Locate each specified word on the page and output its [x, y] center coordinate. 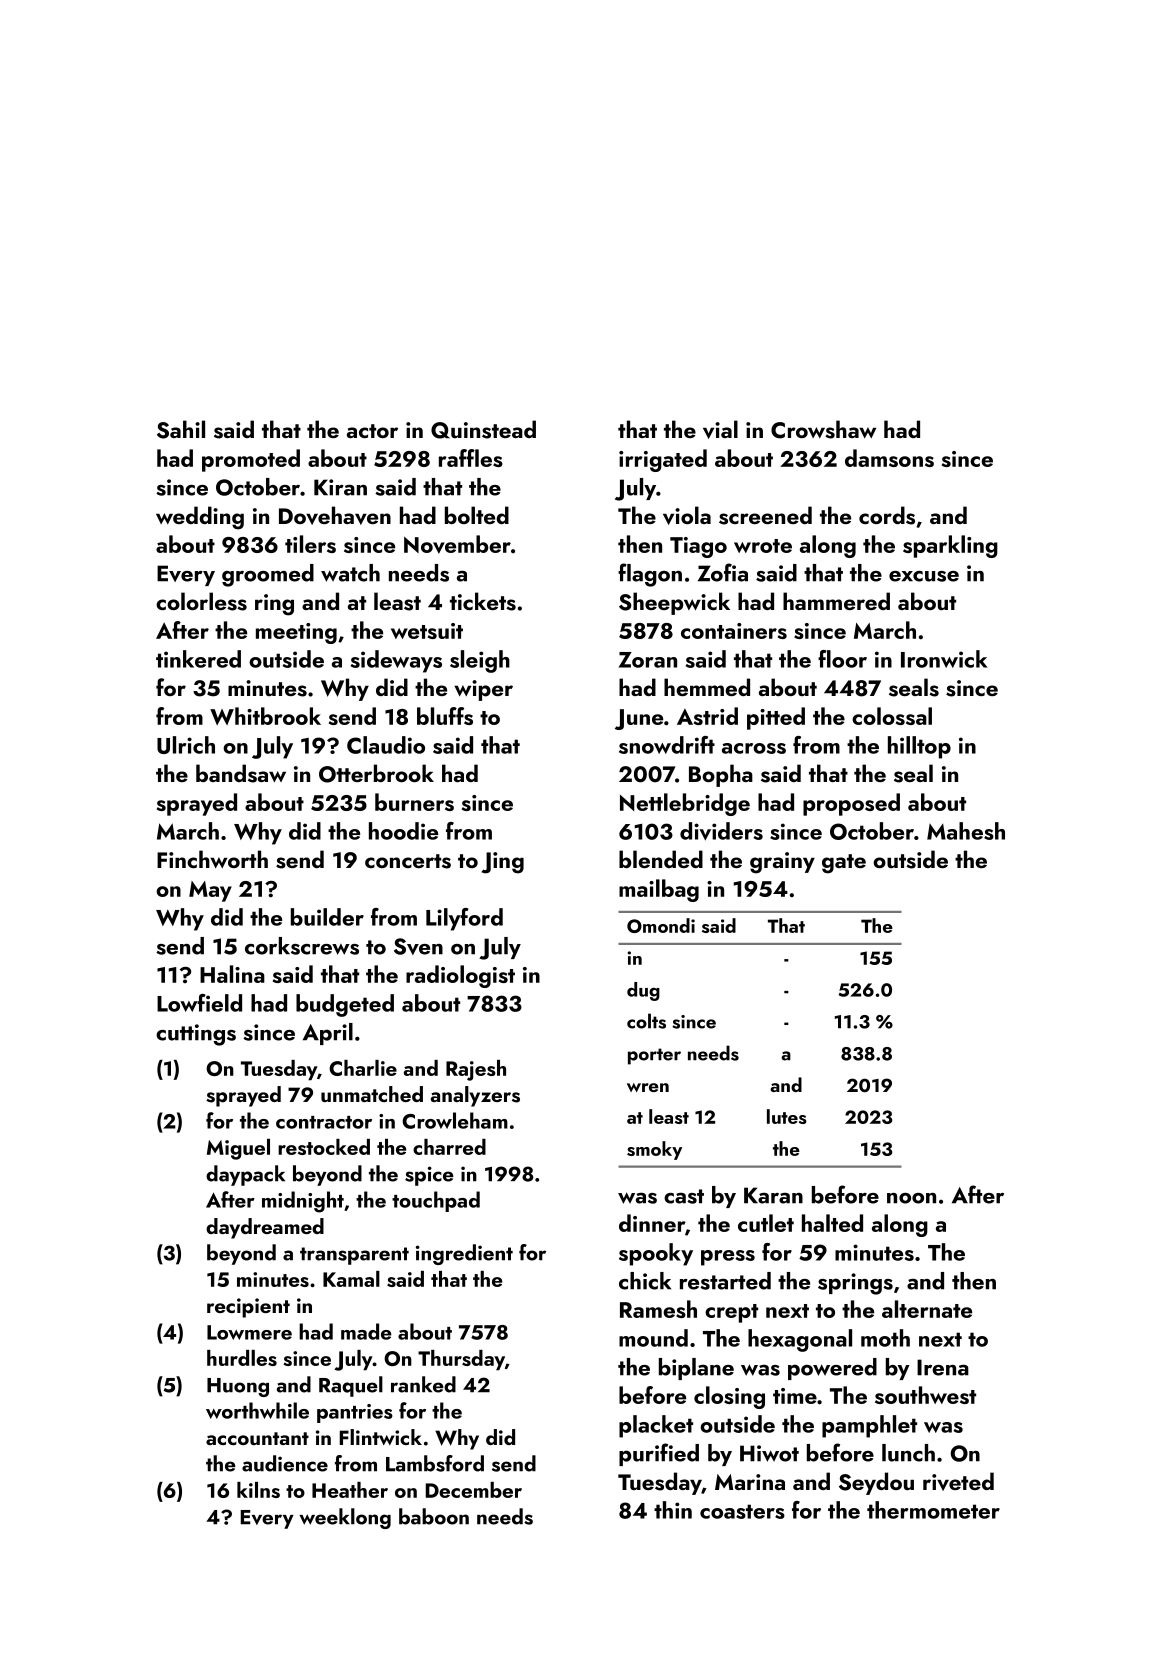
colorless [201, 601]
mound [653, 1338]
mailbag [659, 890]
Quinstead [483, 429]
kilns [258, 1490]
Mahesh [966, 831]
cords [887, 515]
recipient [248, 1308]
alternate [927, 1309]
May [210, 891]
